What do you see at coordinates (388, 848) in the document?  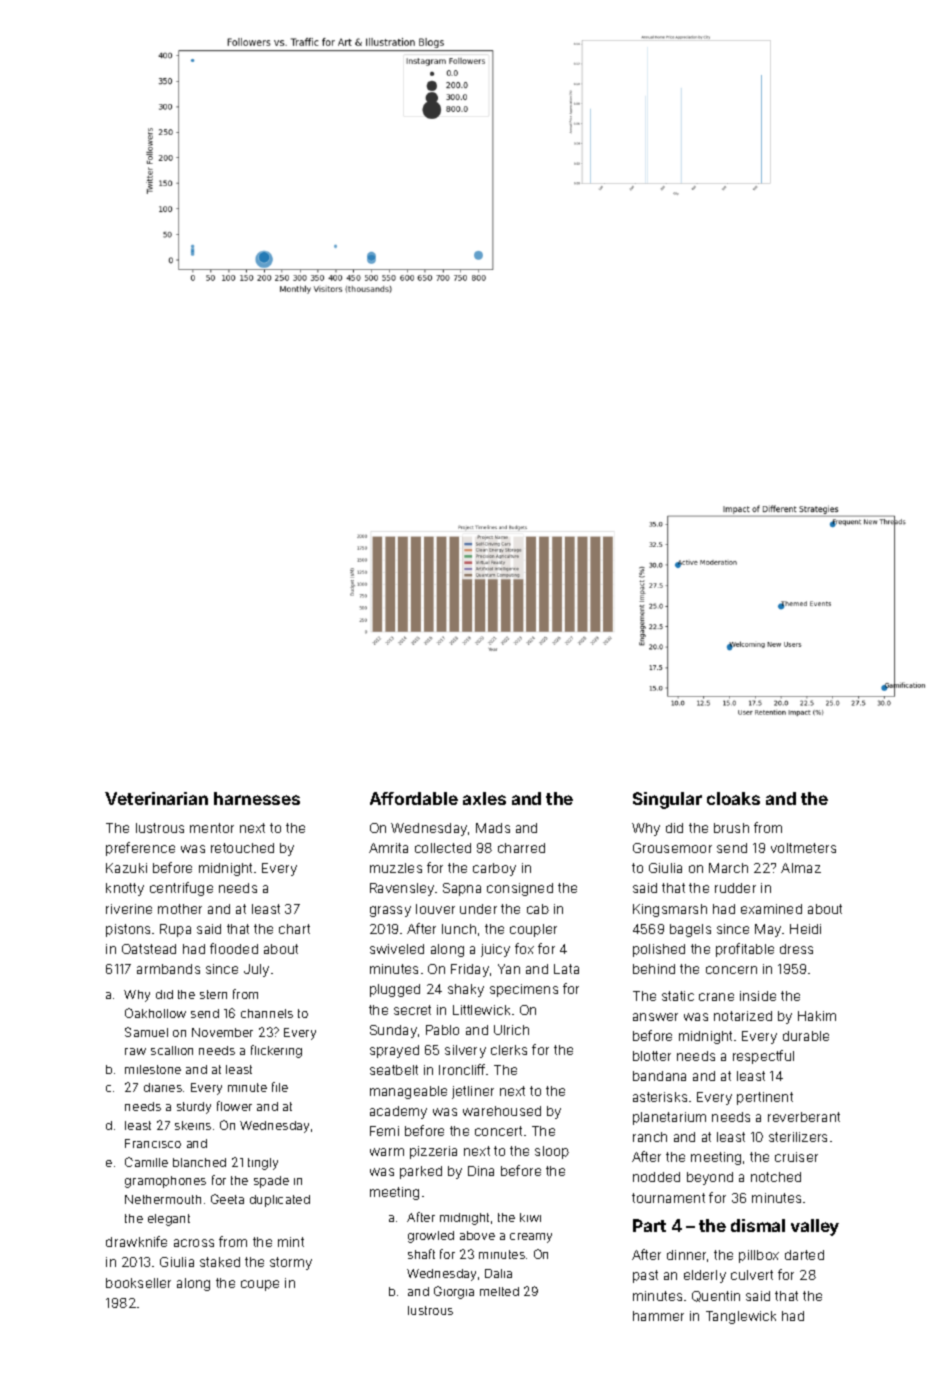 I see `Amrita` at bounding box center [388, 848].
